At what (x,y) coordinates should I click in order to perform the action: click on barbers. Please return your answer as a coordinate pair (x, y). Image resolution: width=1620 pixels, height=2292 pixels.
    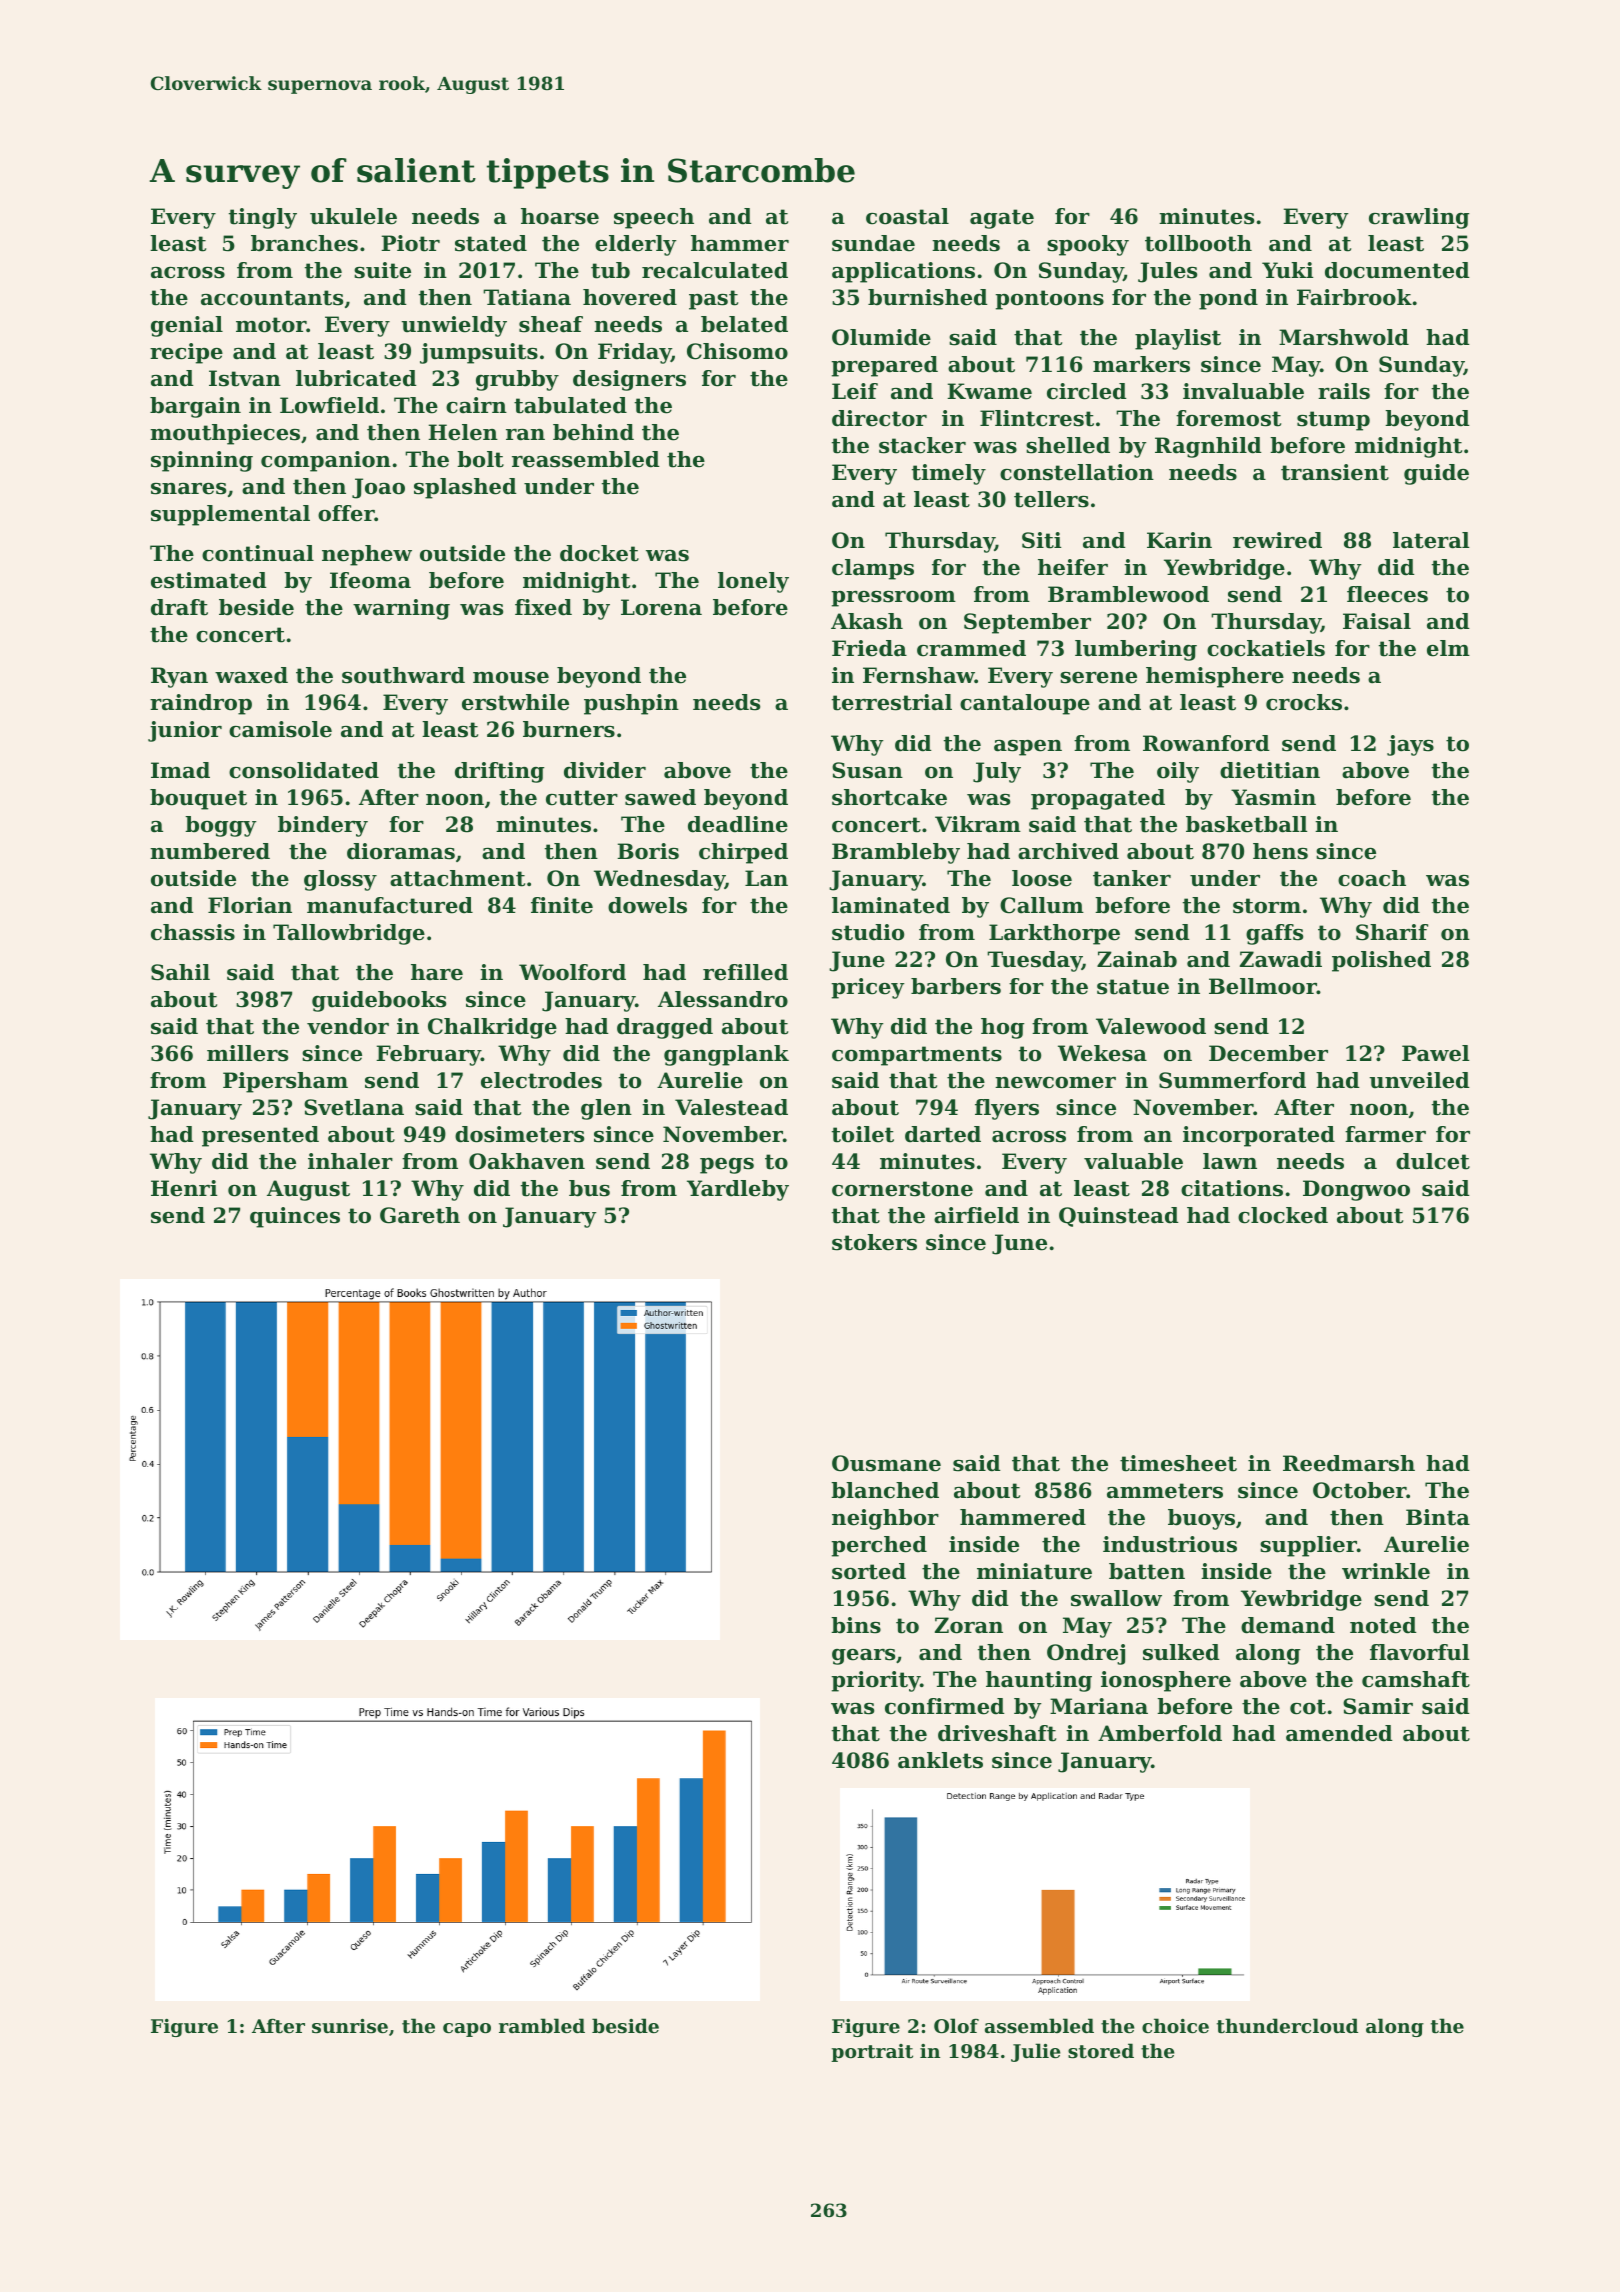
    Looking at the image, I should click on (956, 986).
